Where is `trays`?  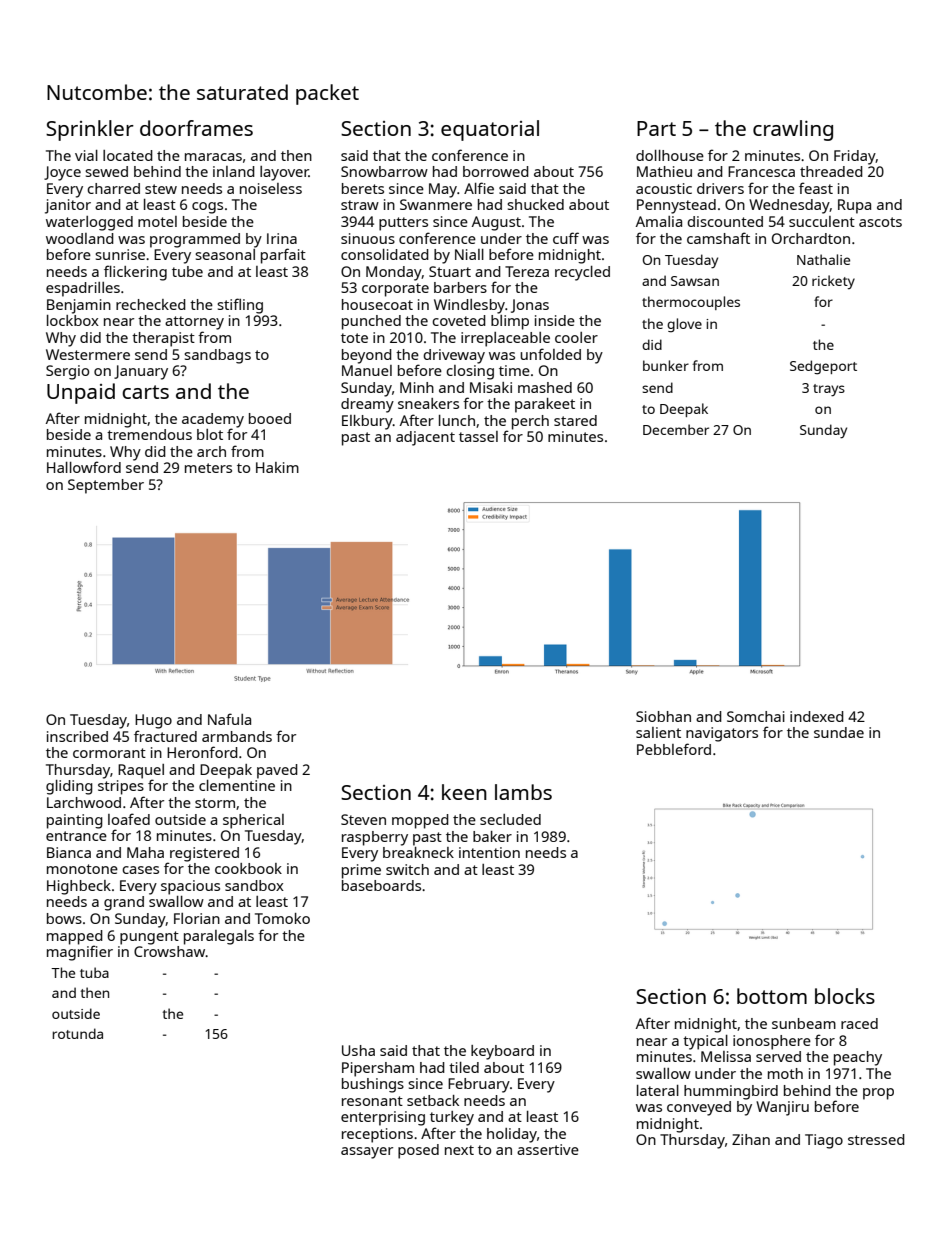 trays is located at coordinates (829, 390).
